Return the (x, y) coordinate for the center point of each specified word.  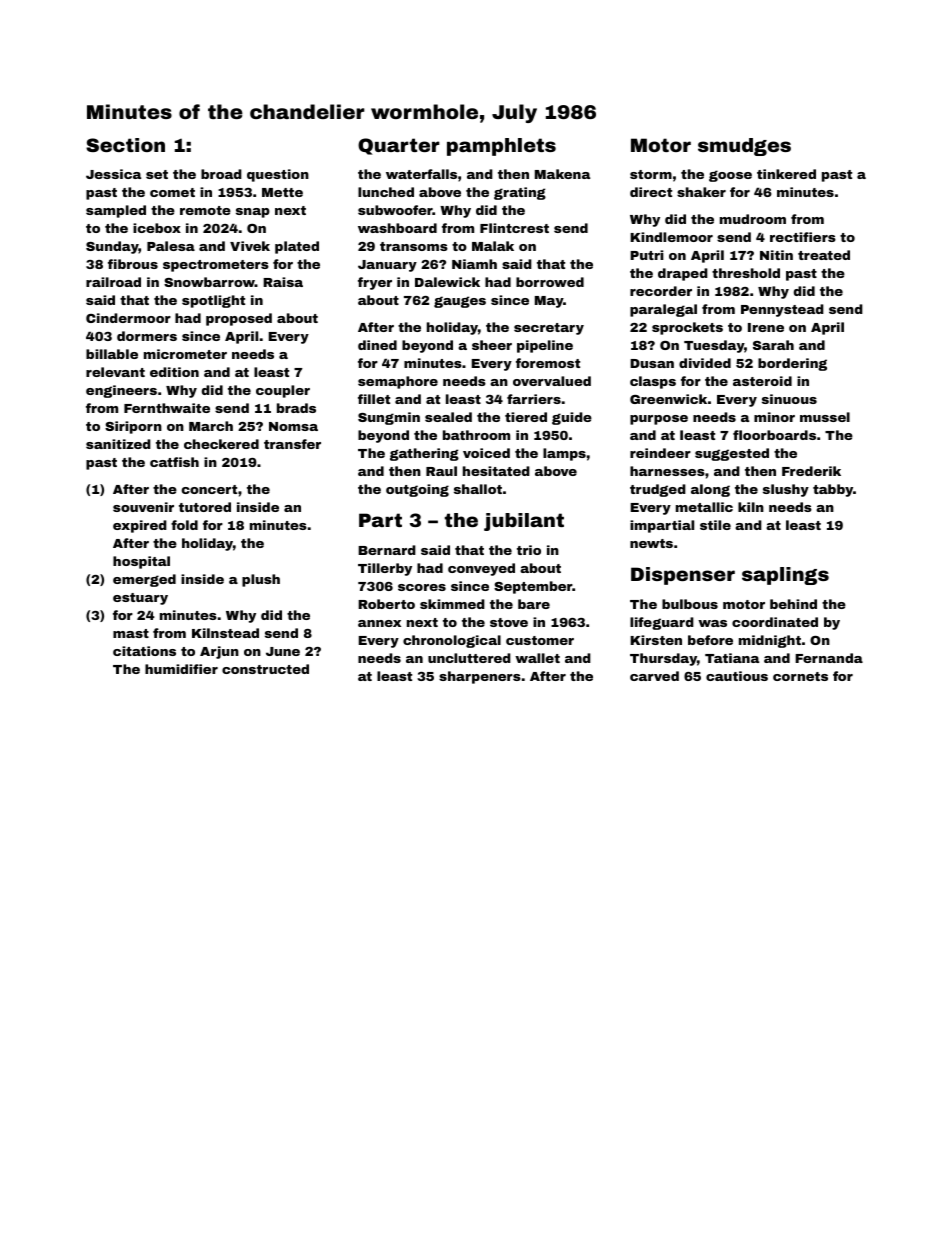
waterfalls (421, 174)
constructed (265, 669)
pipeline (545, 346)
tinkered (786, 174)
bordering (792, 364)
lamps (564, 454)
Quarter (399, 146)
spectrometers (216, 266)
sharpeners (480, 677)
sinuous (789, 399)
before (710, 640)
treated (824, 255)
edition (174, 372)
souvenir (143, 507)
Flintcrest (514, 228)
